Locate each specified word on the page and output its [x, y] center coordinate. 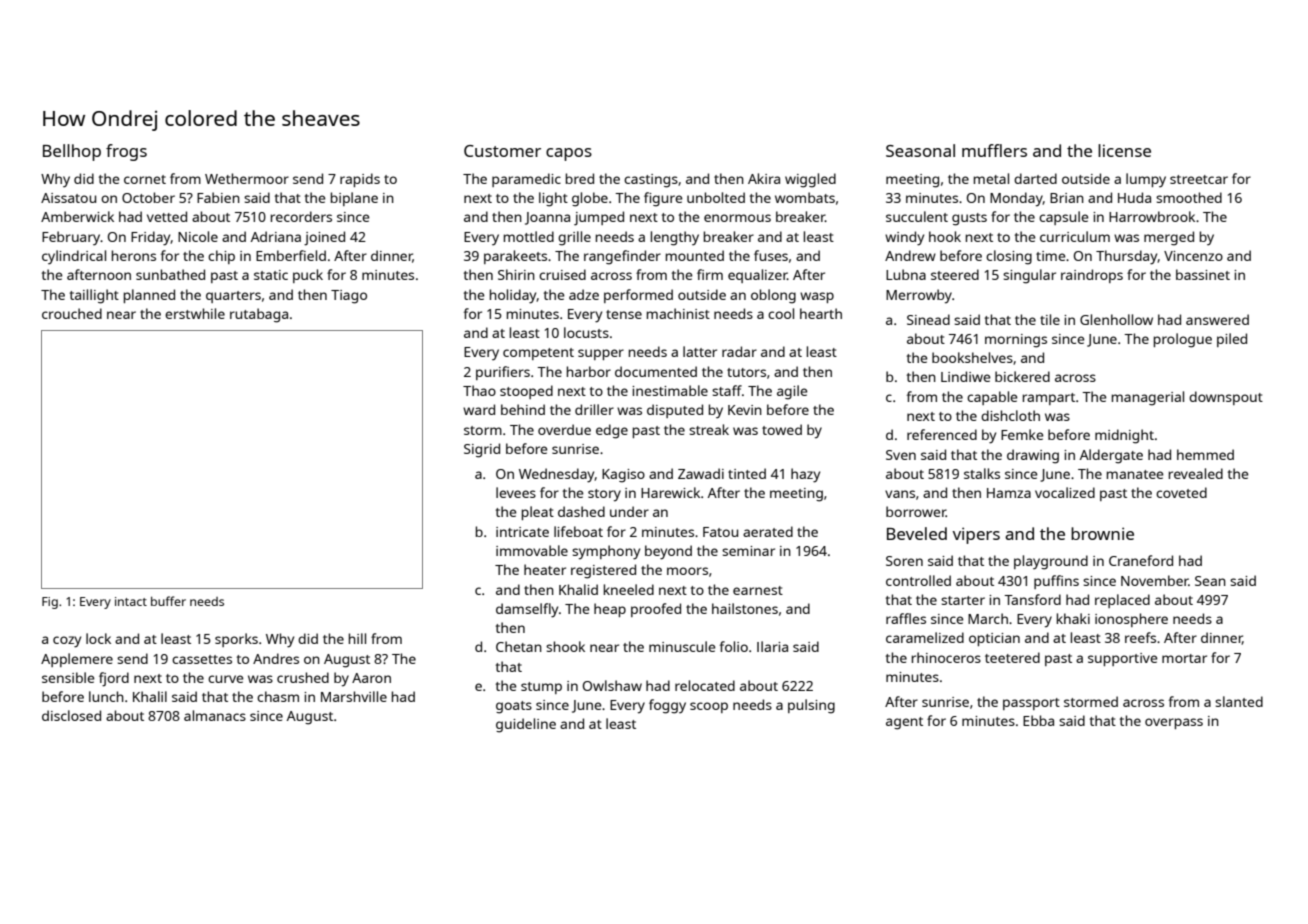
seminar [748, 551]
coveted [1181, 492]
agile [792, 392]
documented [656, 371]
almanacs [215, 715]
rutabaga [259, 315]
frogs [126, 152]
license [1124, 150]
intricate [522, 532]
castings [651, 181]
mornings [1016, 341]
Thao [479, 390]
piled [1232, 340]
